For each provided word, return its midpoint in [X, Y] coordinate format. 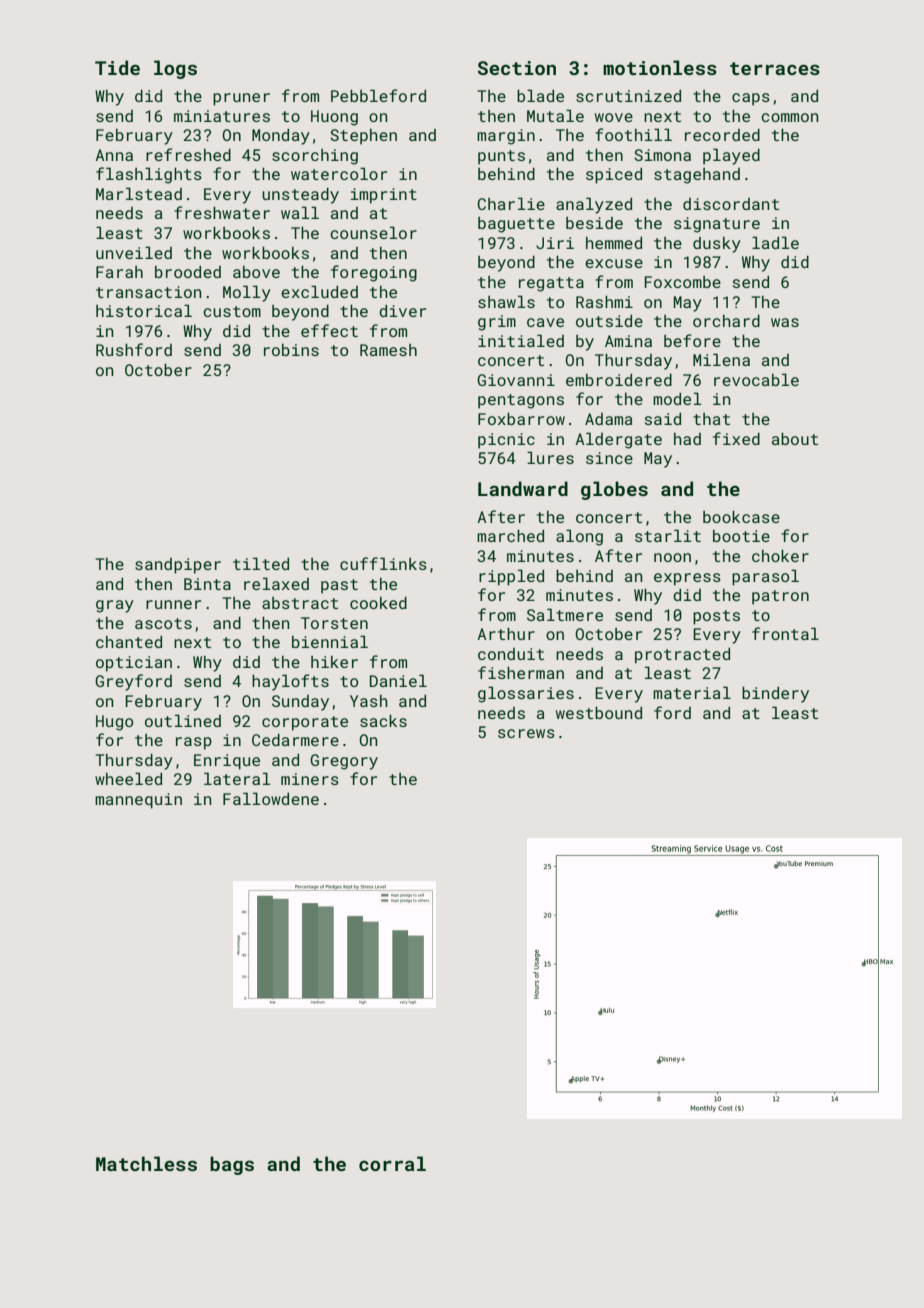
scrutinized [628, 96]
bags [232, 1165]
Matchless [146, 1163]
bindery [775, 695]
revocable [756, 379]
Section [517, 68]
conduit [511, 654]
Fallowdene [271, 798]
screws [526, 733]
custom [232, 311]
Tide [117, 67]
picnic [506, 441]
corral [392, 1163]
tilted [261, 563]
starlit [668, 535]
